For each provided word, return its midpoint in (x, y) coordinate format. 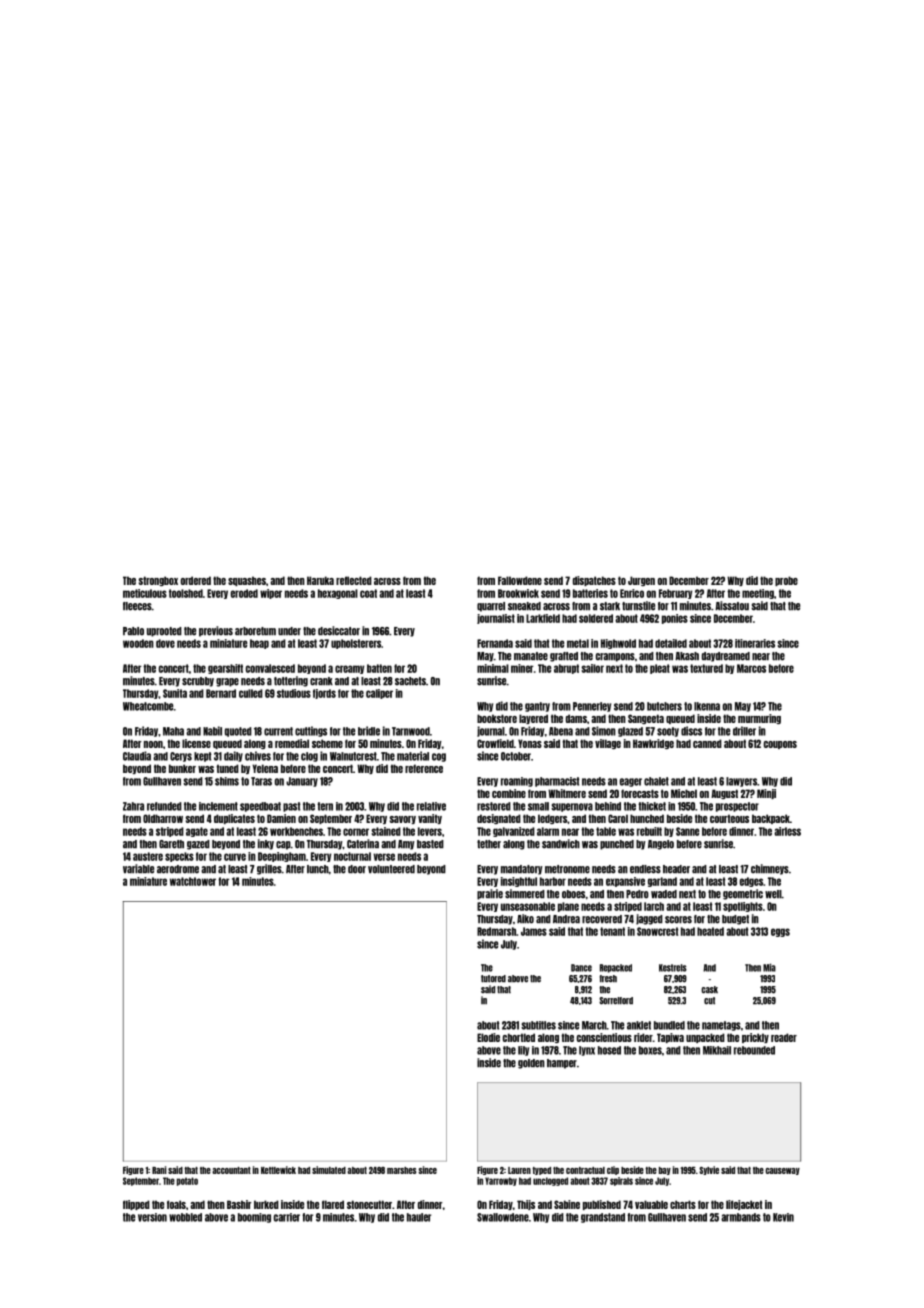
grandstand (603, 1218)
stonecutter (369, 1204)
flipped (136, 1205)
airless (787, 831)
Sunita (175, 693)
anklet (639, 1025)
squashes (247, 581)
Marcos (751, 668)
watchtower (193, 881)
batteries (590, 593)
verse (384, 857)
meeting (758, 594)
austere (148, 856)
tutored (493, 979)
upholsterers (356, 644)
